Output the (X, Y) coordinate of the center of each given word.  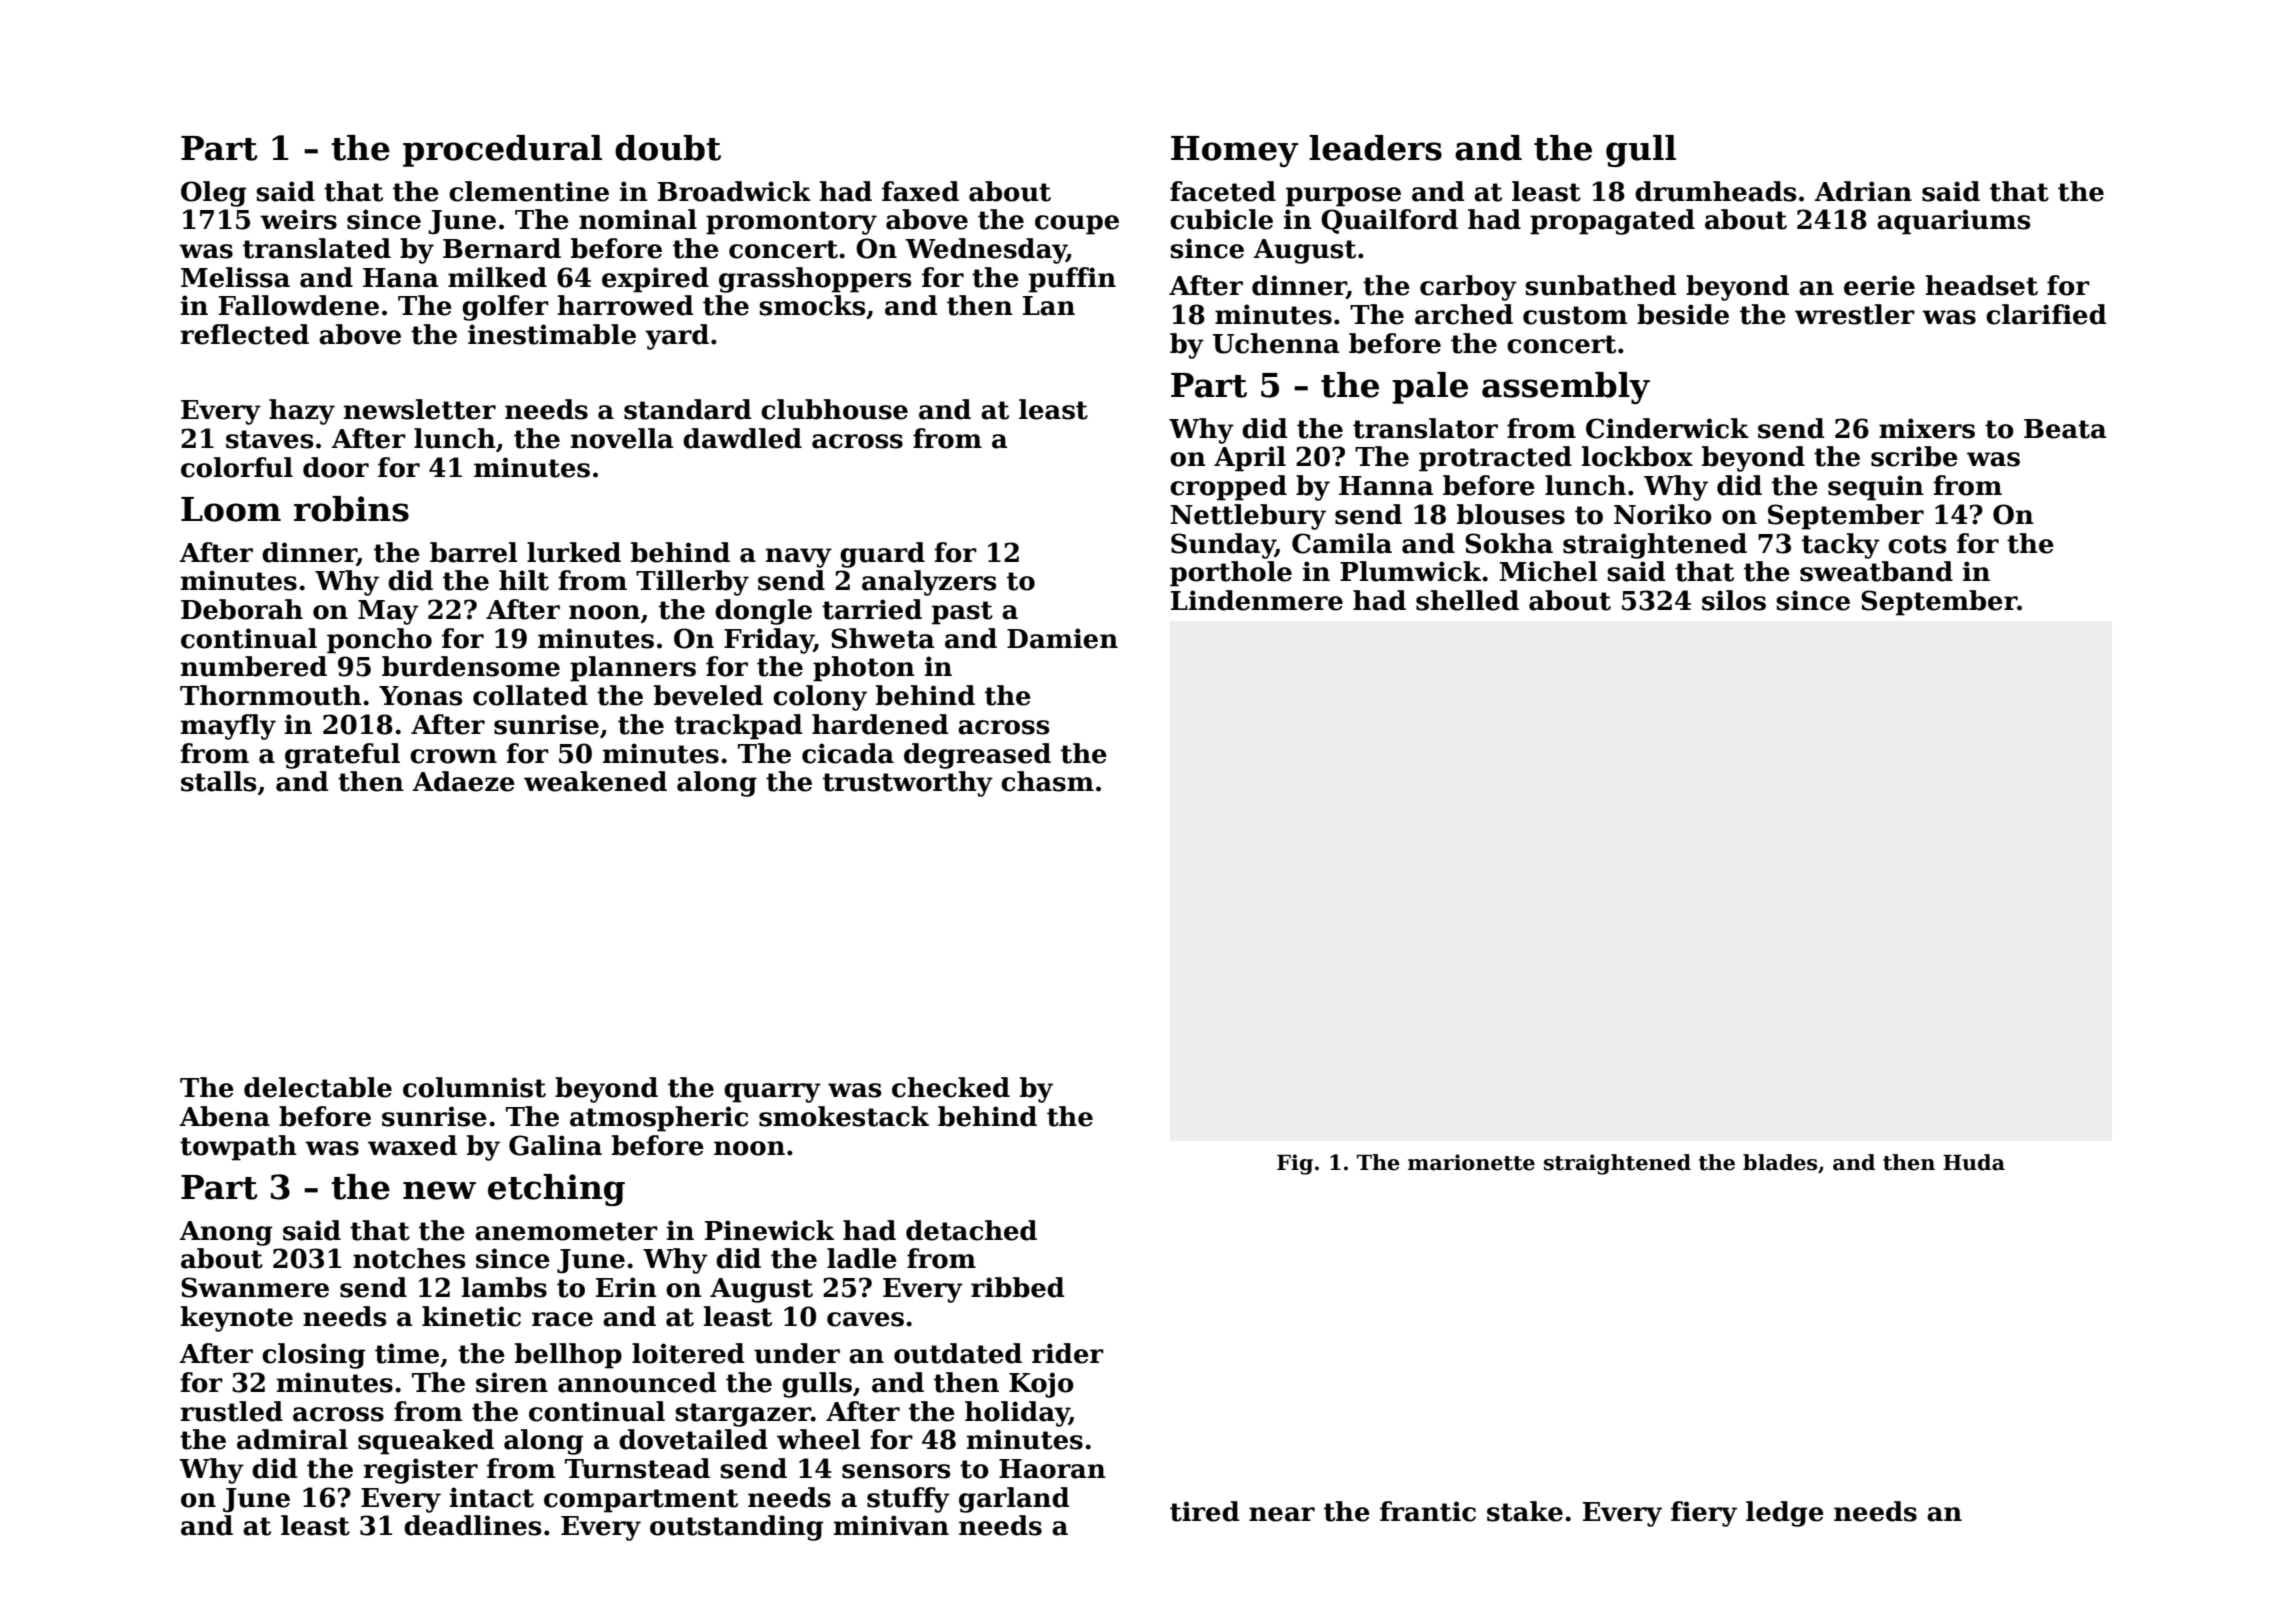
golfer (505, 308)
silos (1734, 600)
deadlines (472, 1525)
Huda (1974, 1162)
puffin (1072, 280)
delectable (318, 1087)
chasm (1047, 781)
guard (882, 555)
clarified (2046, 314)
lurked (574, 552)
